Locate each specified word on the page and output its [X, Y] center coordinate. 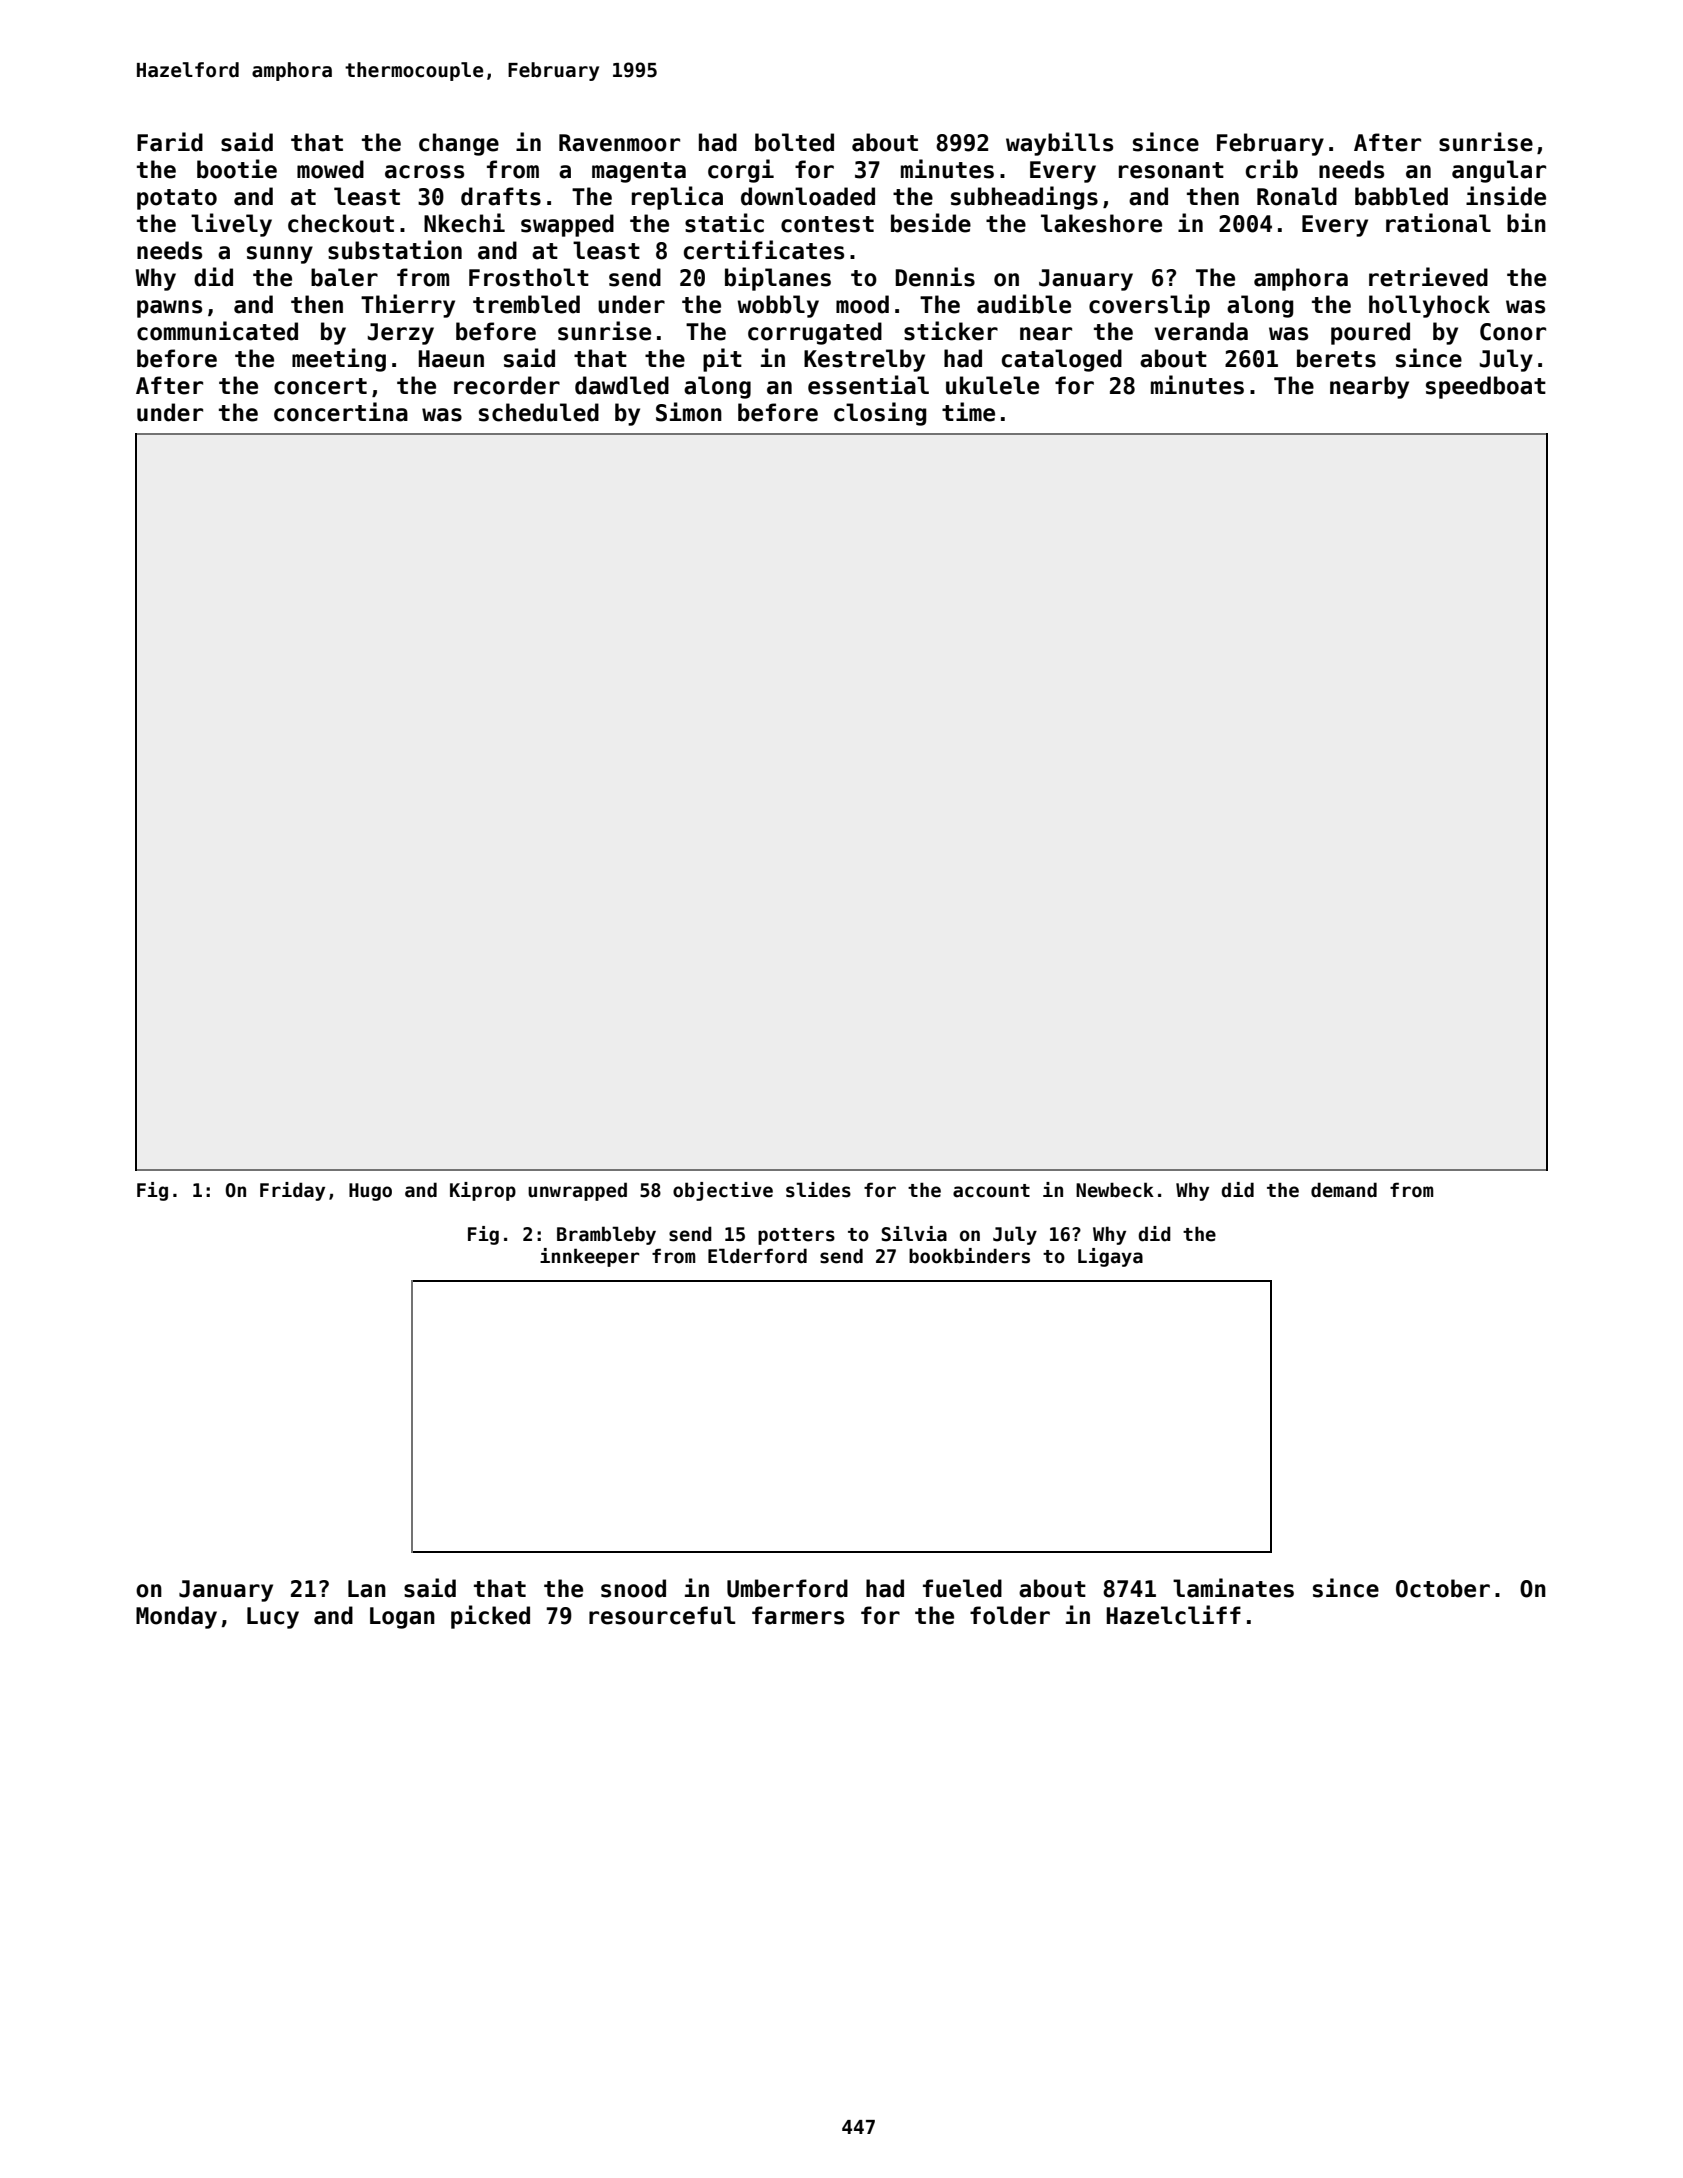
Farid [170, 142]
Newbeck [1115, 1190]
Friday [292, 1191]
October [1443, 1588]
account [991, 1191]
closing [880, 414]
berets [1336, 358]
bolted [794, 142]
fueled [962, 1588]
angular [1499, 171]
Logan [402, 1618]
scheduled [539, 412]
